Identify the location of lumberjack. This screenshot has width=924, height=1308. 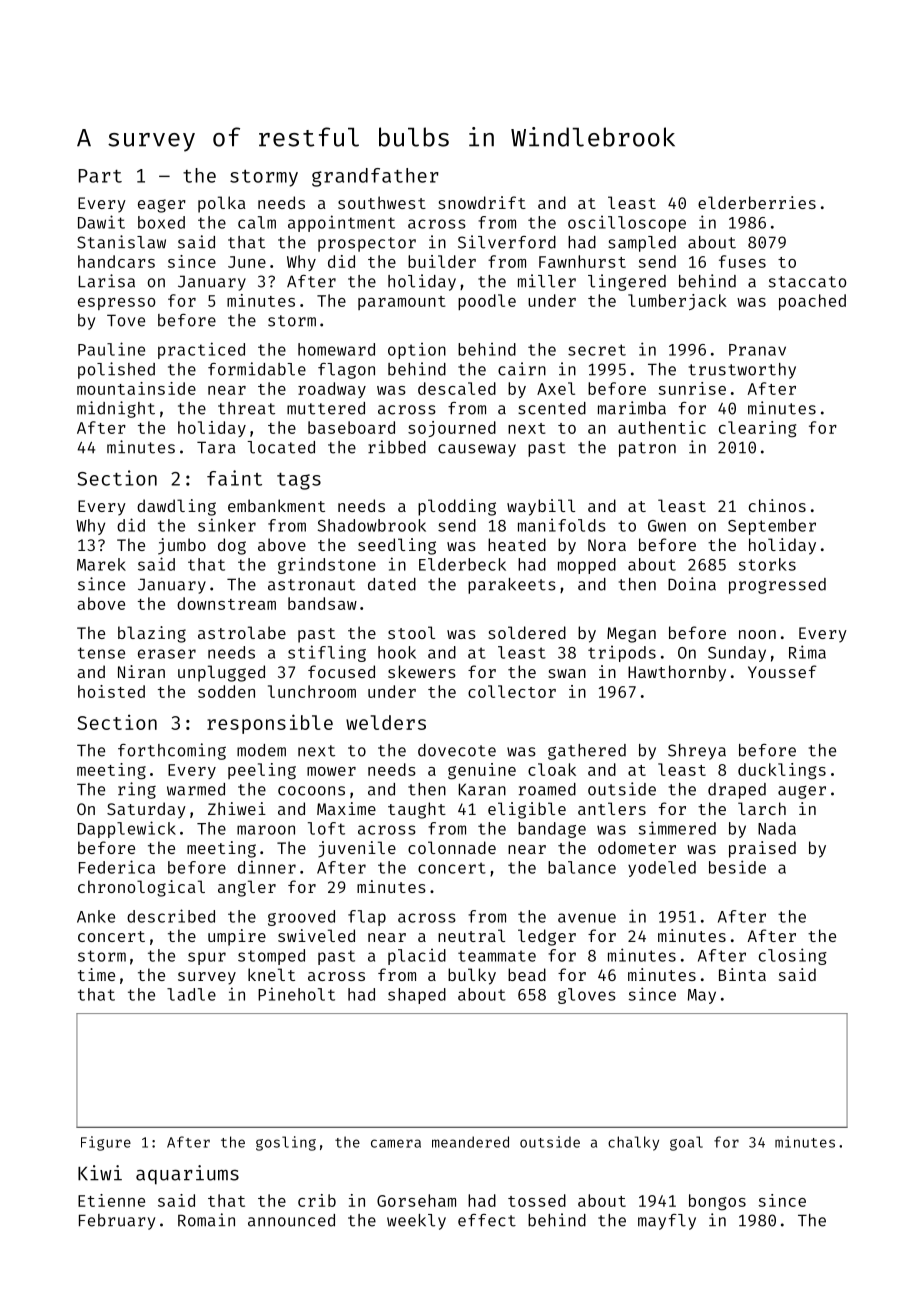
(677, 302).
